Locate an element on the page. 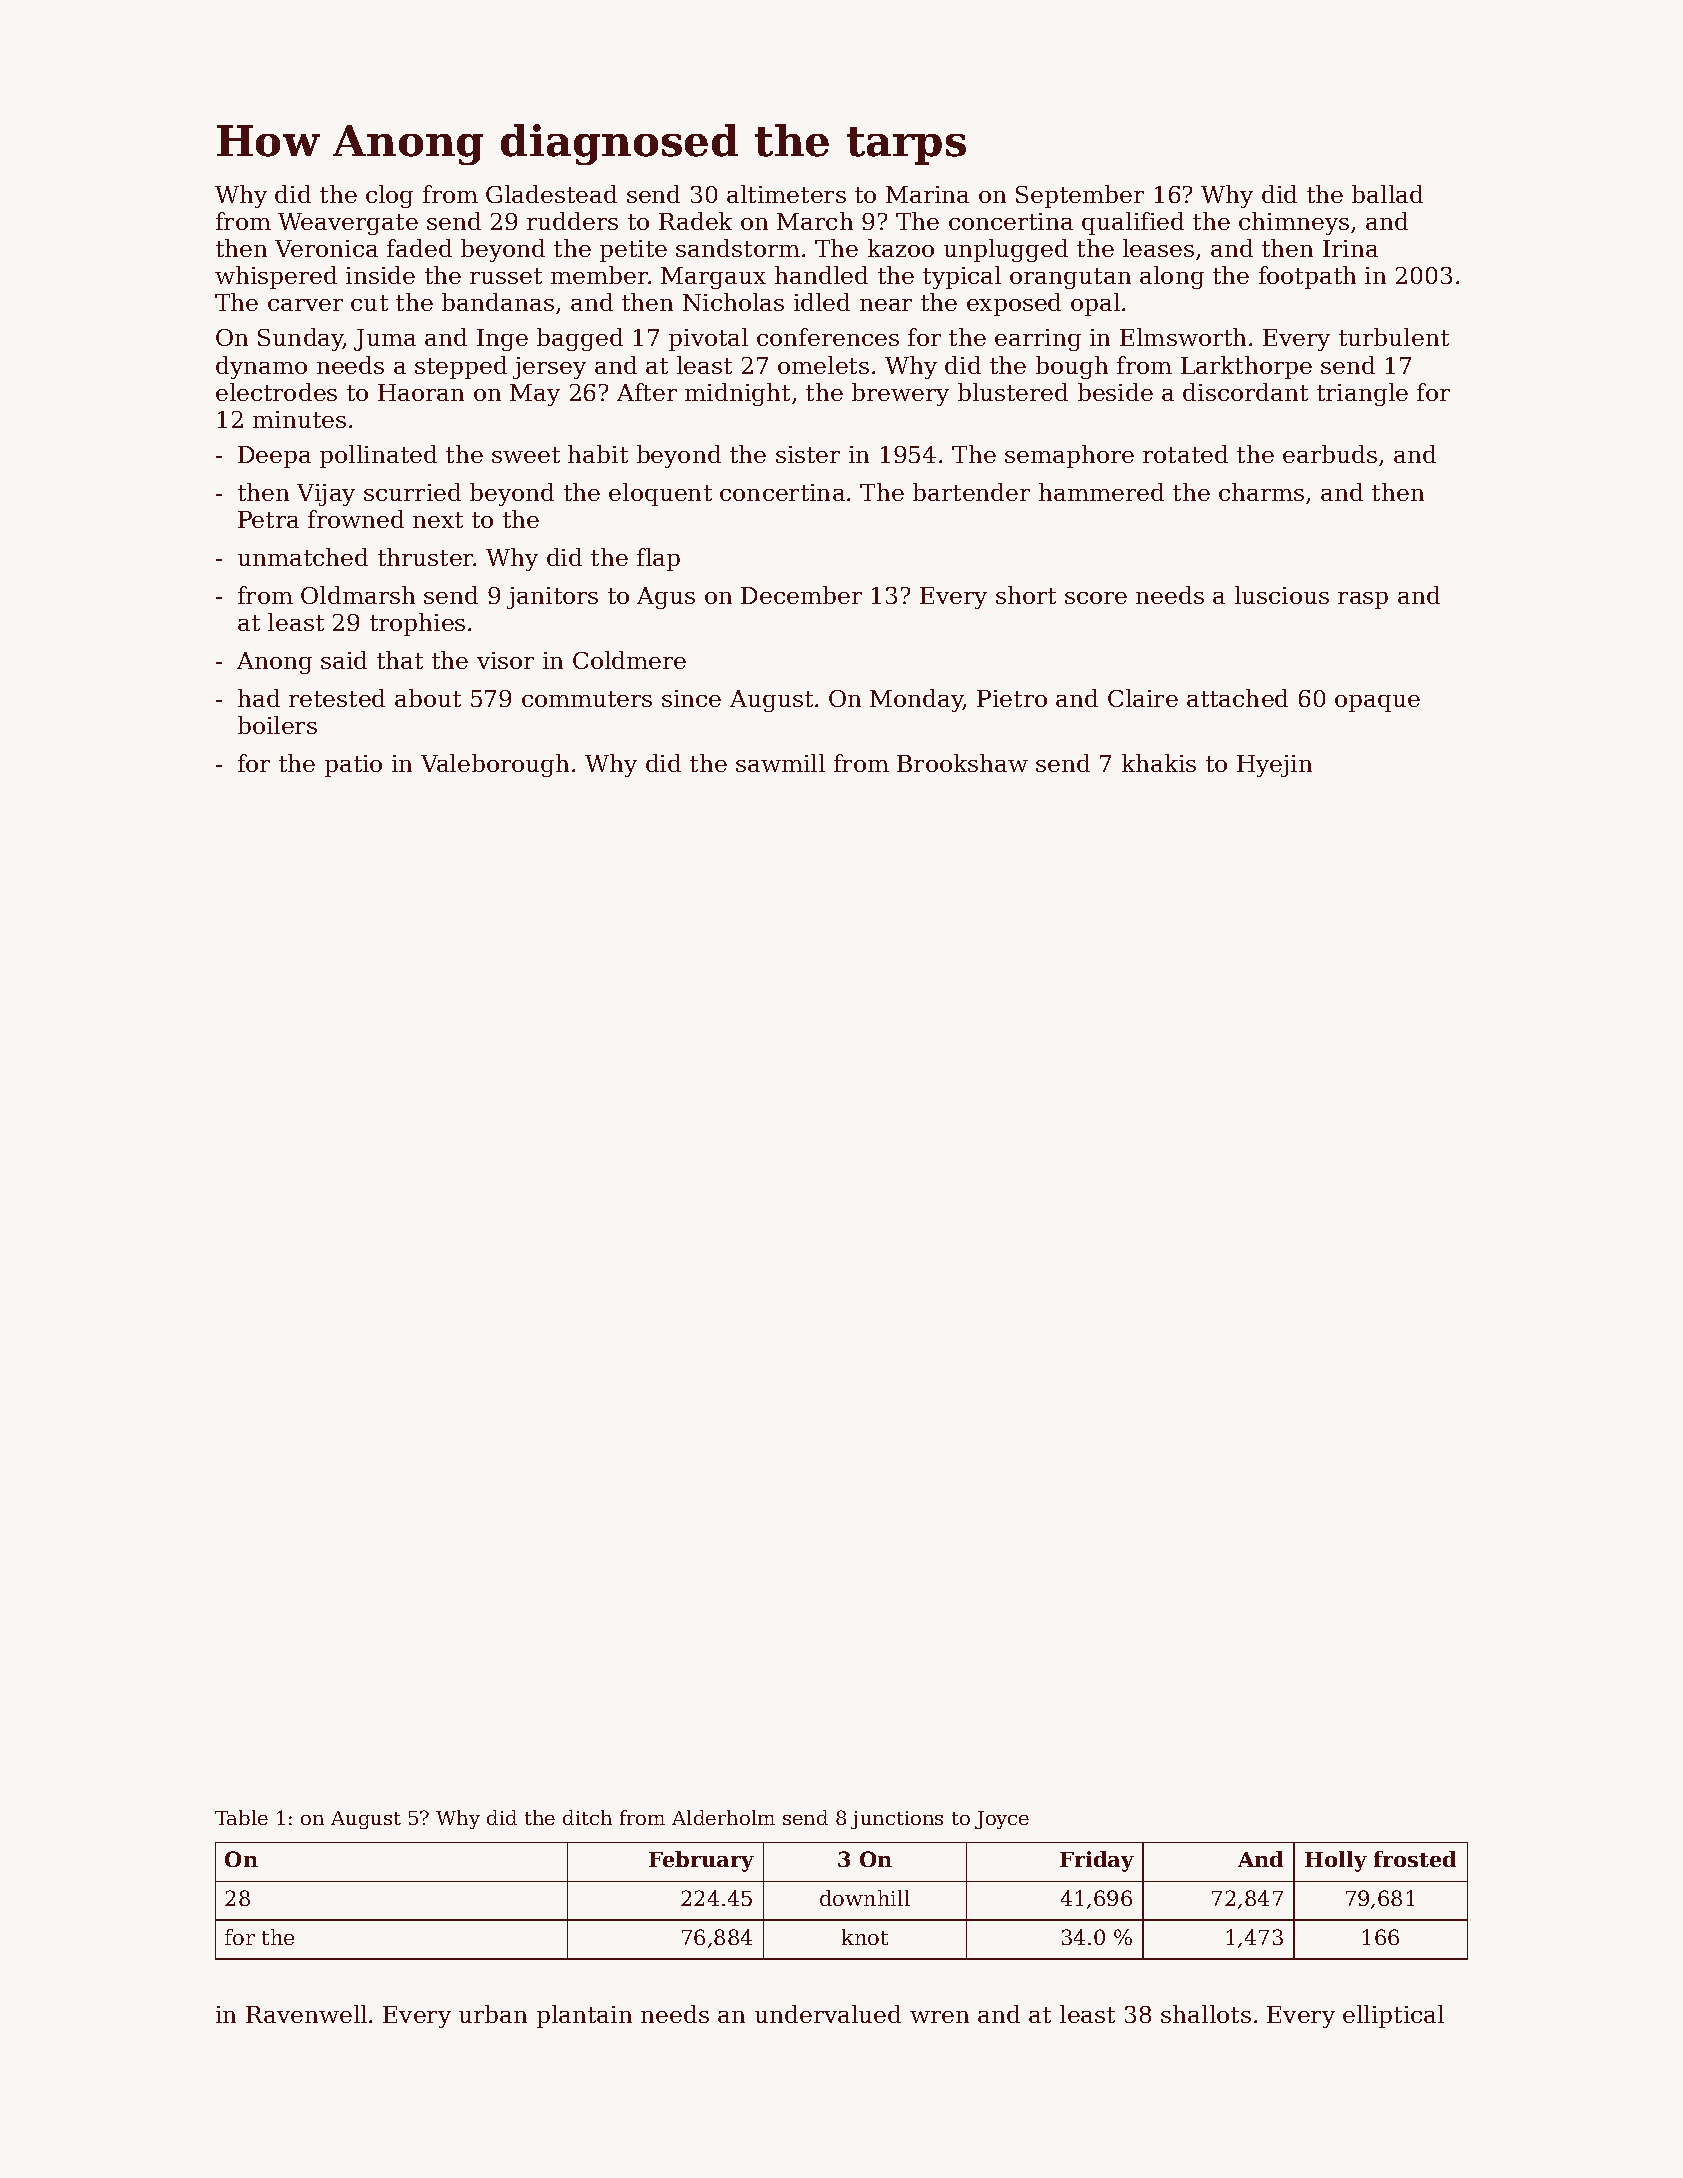  junctions is located at coordinates (897, 1820).
